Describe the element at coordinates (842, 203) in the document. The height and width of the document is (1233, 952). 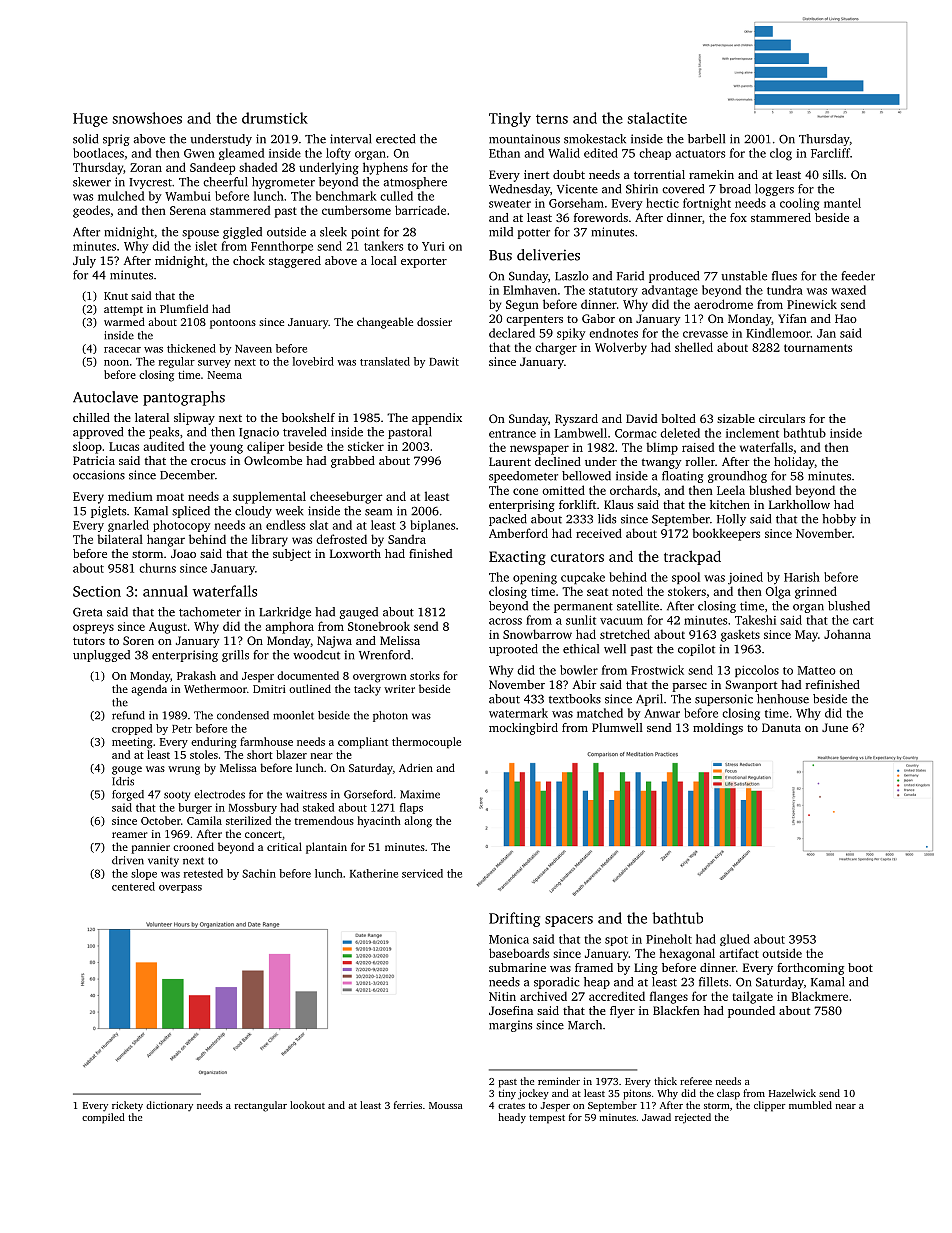
I see `mantel` at that location.
